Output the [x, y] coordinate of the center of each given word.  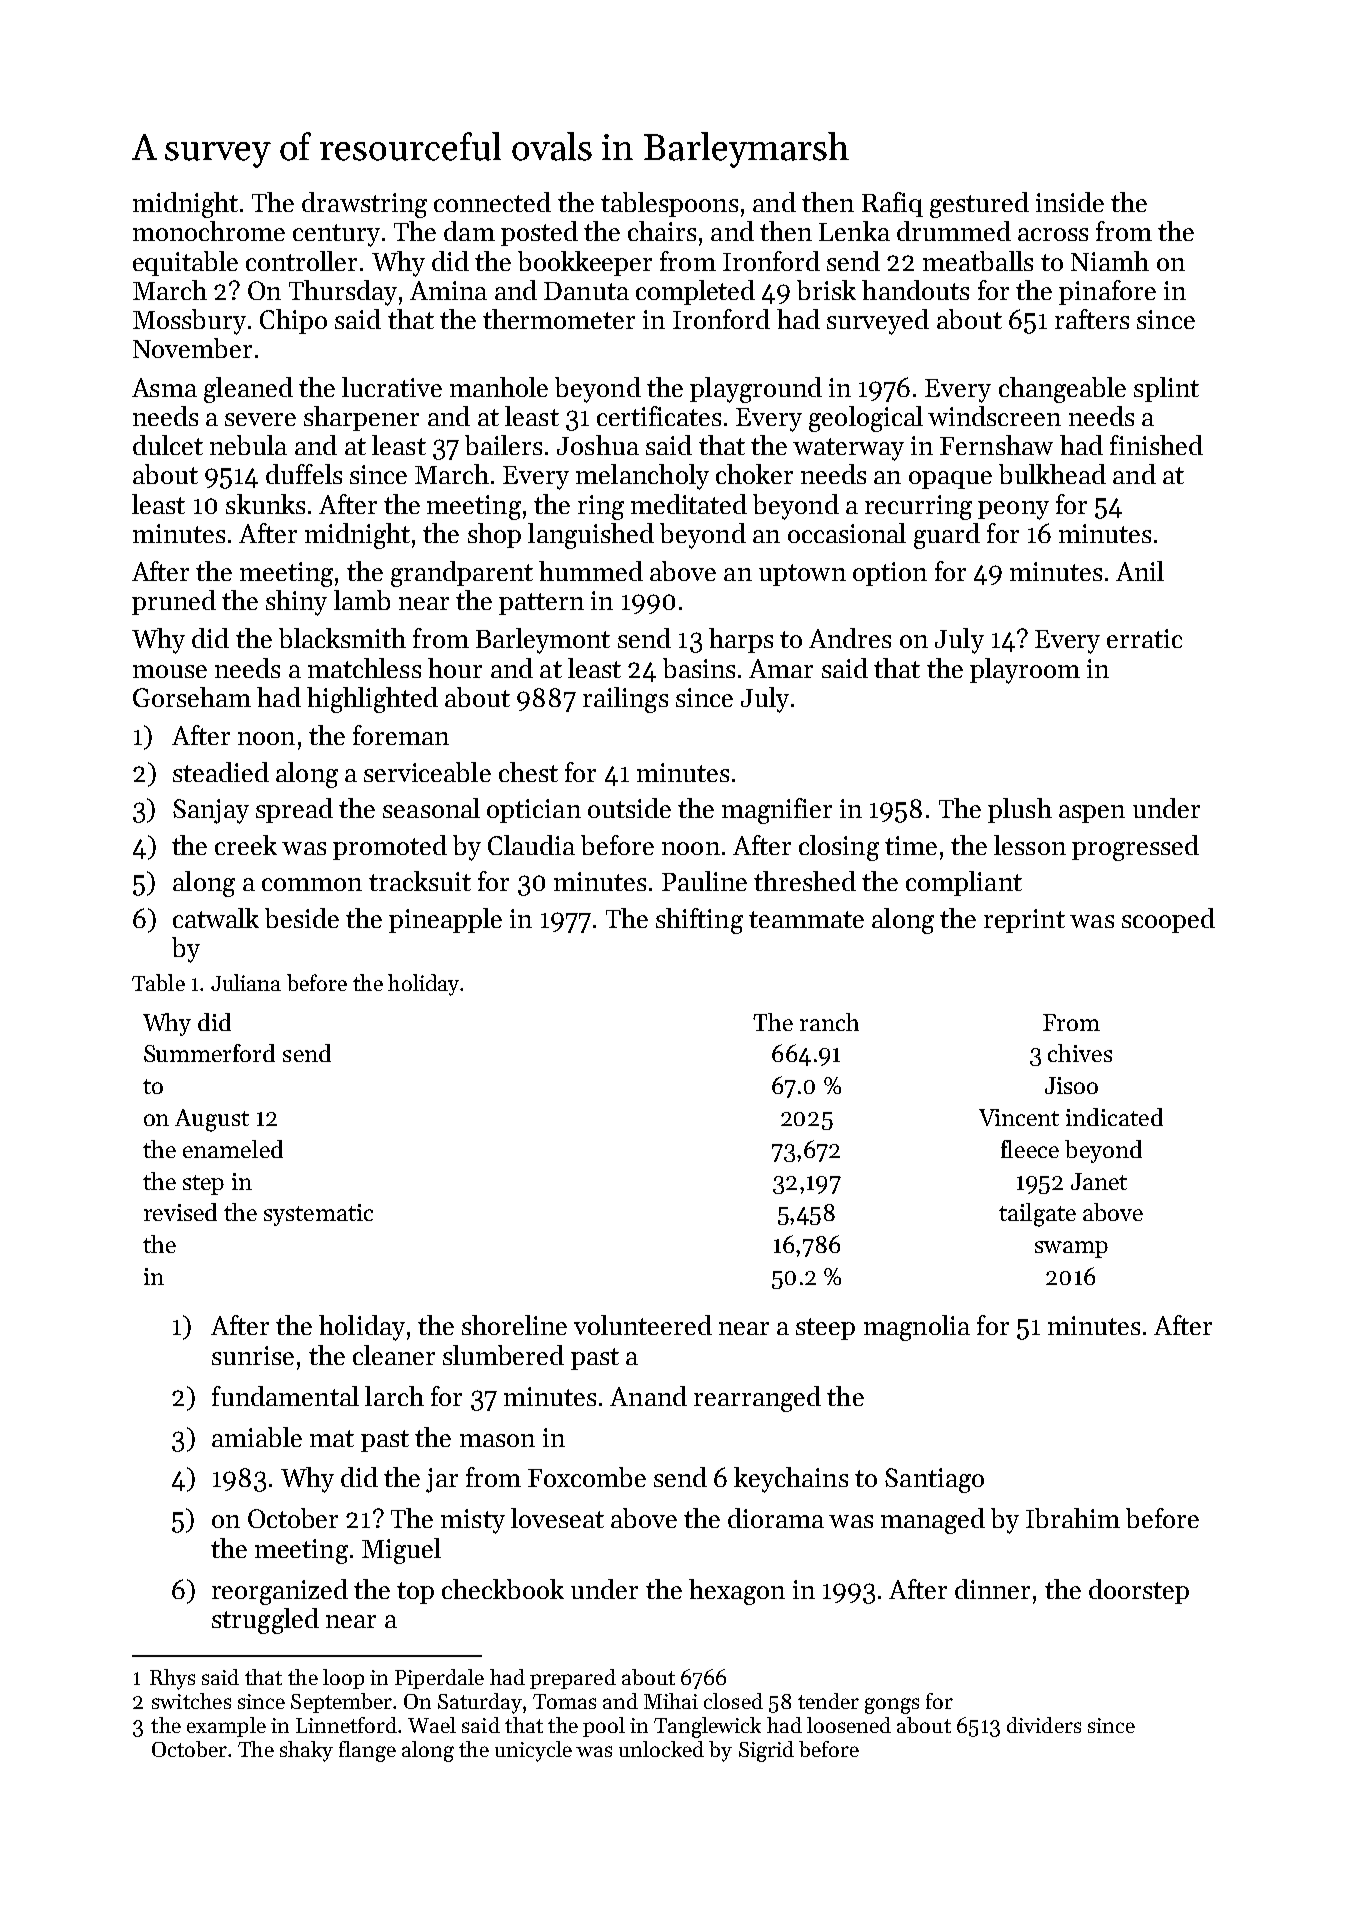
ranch [829, 1022]
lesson [1030, 845]
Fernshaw [996, 445]
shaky [306, 1751]
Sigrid [766, 1751]
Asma [164, 387]
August [212, 1120]
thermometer [559, 319]
